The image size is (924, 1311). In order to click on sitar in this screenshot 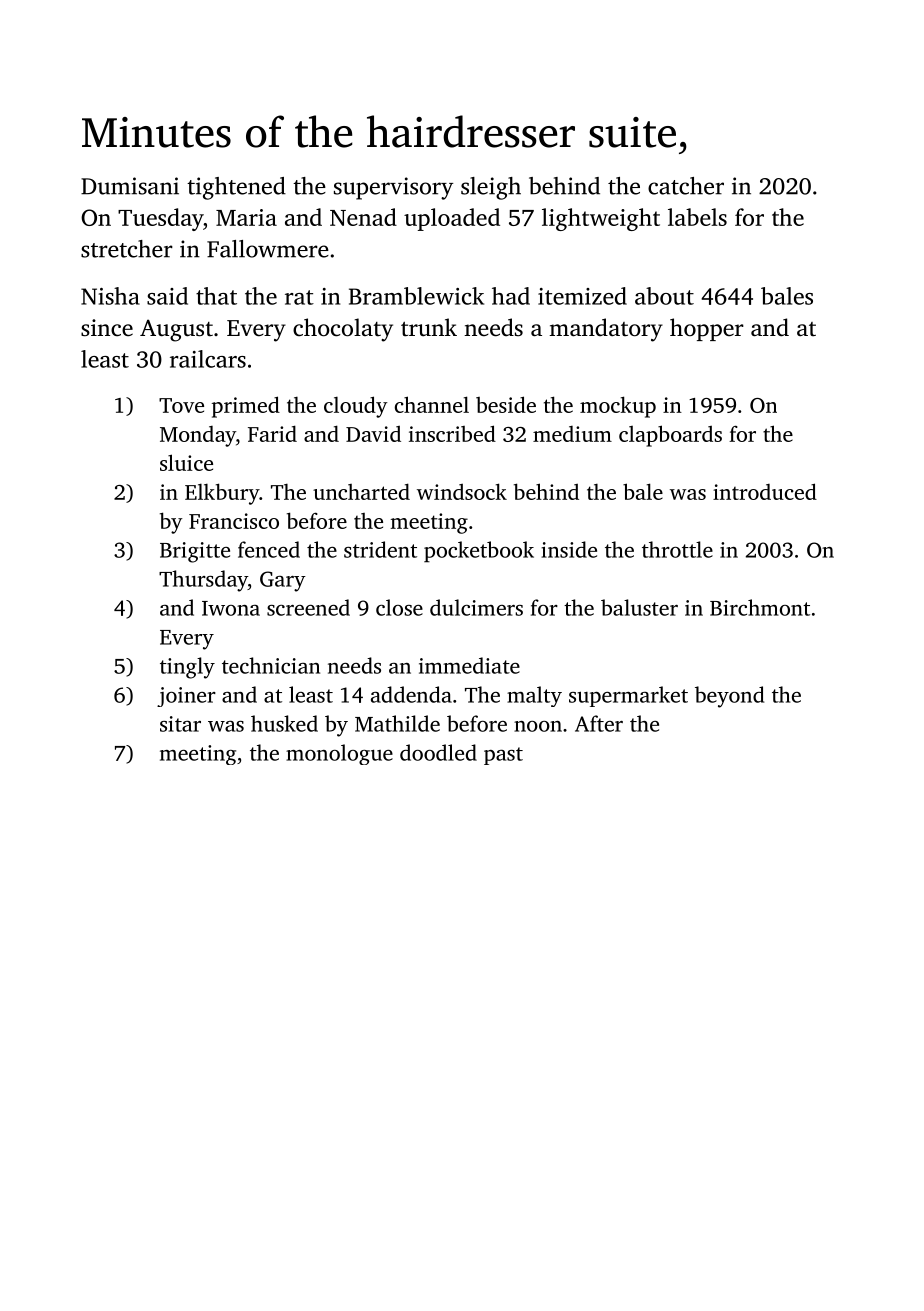, I will do `click(180, 724)`.
